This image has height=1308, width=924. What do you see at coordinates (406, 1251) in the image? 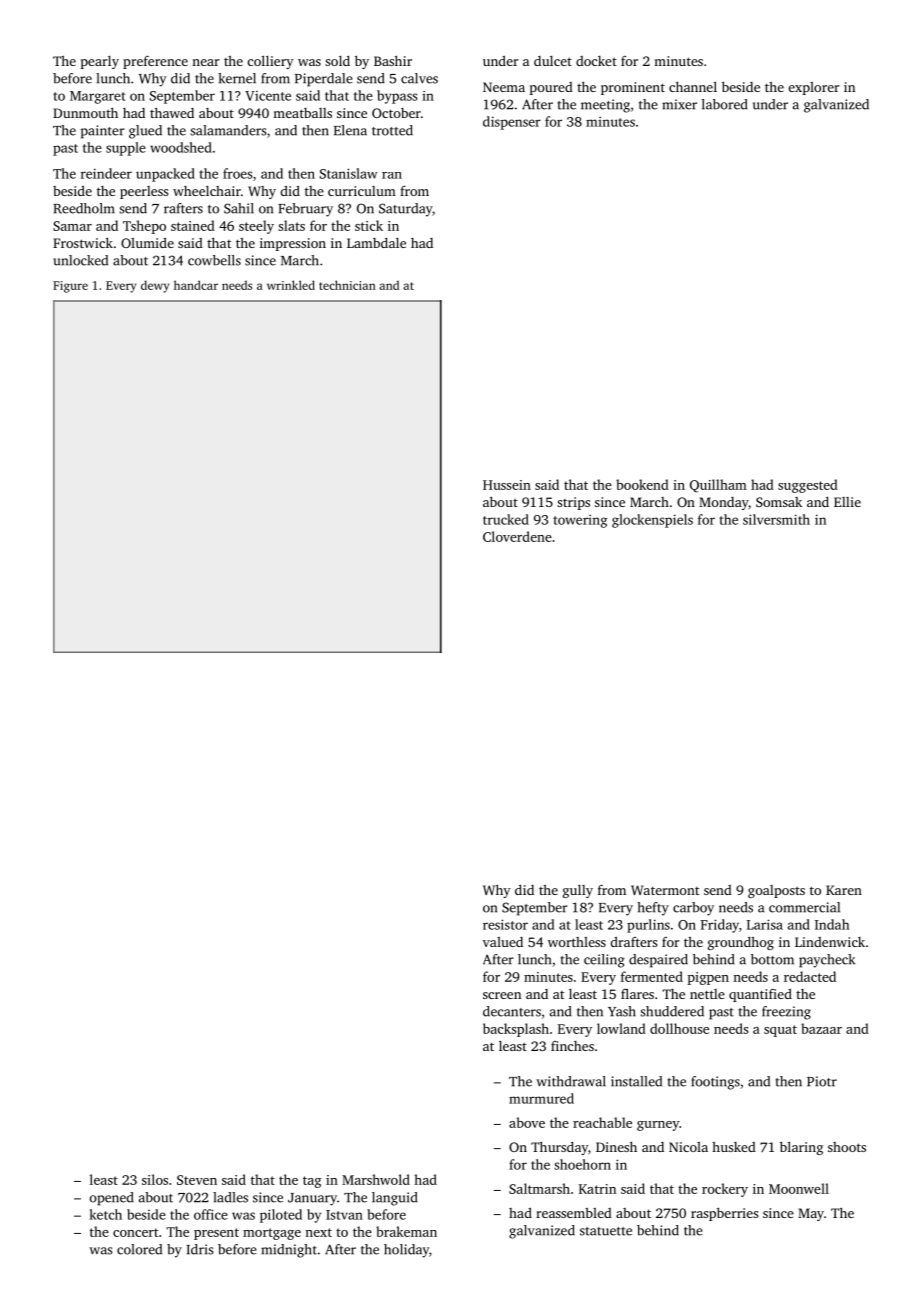
I see `holiday` at bounding box center [406, 1251].
